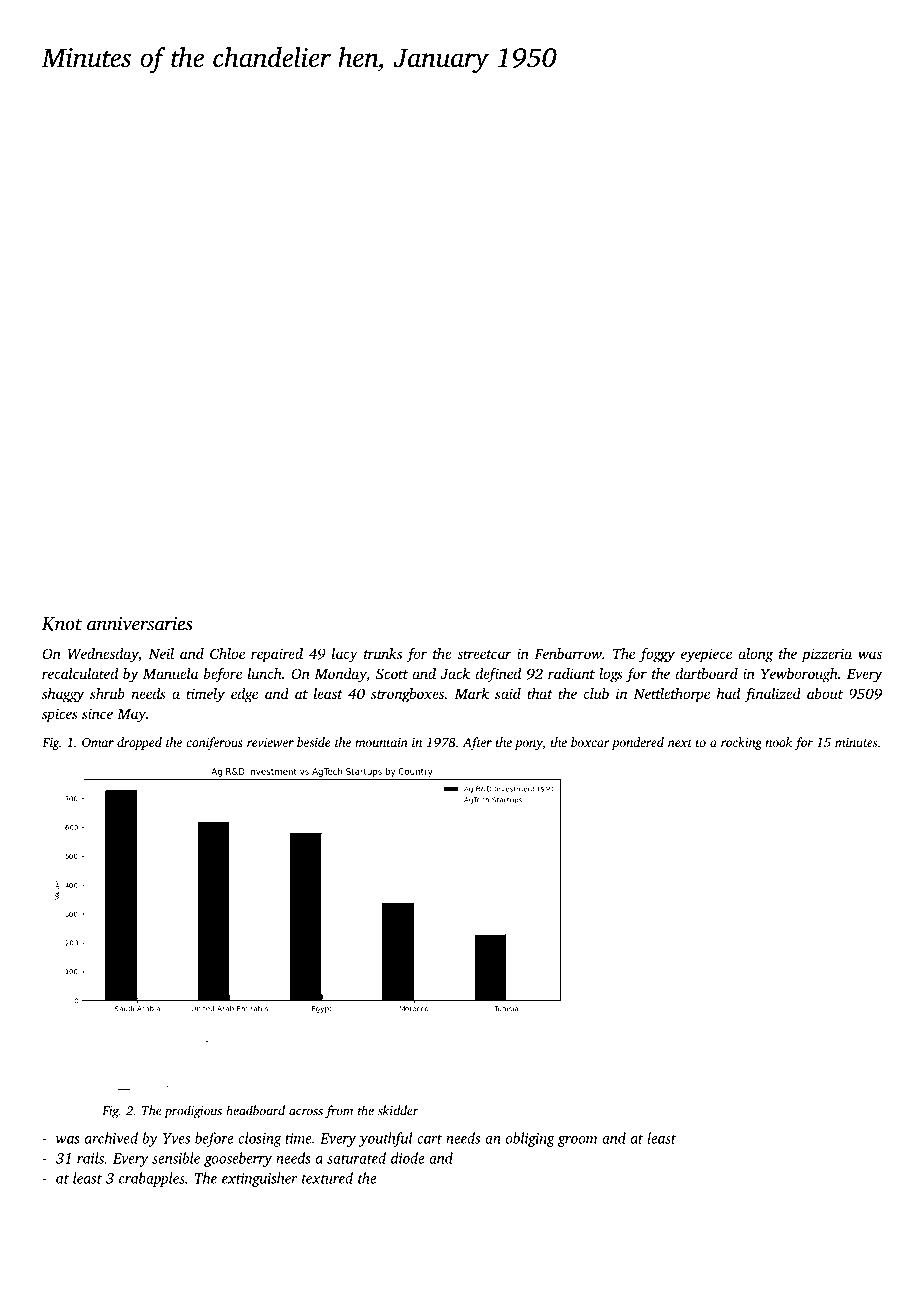 The height and width of the screenshot is (1308, 924). Describe the element at coordinates (825, 693) in the screenshot. I see `about` at that location.
